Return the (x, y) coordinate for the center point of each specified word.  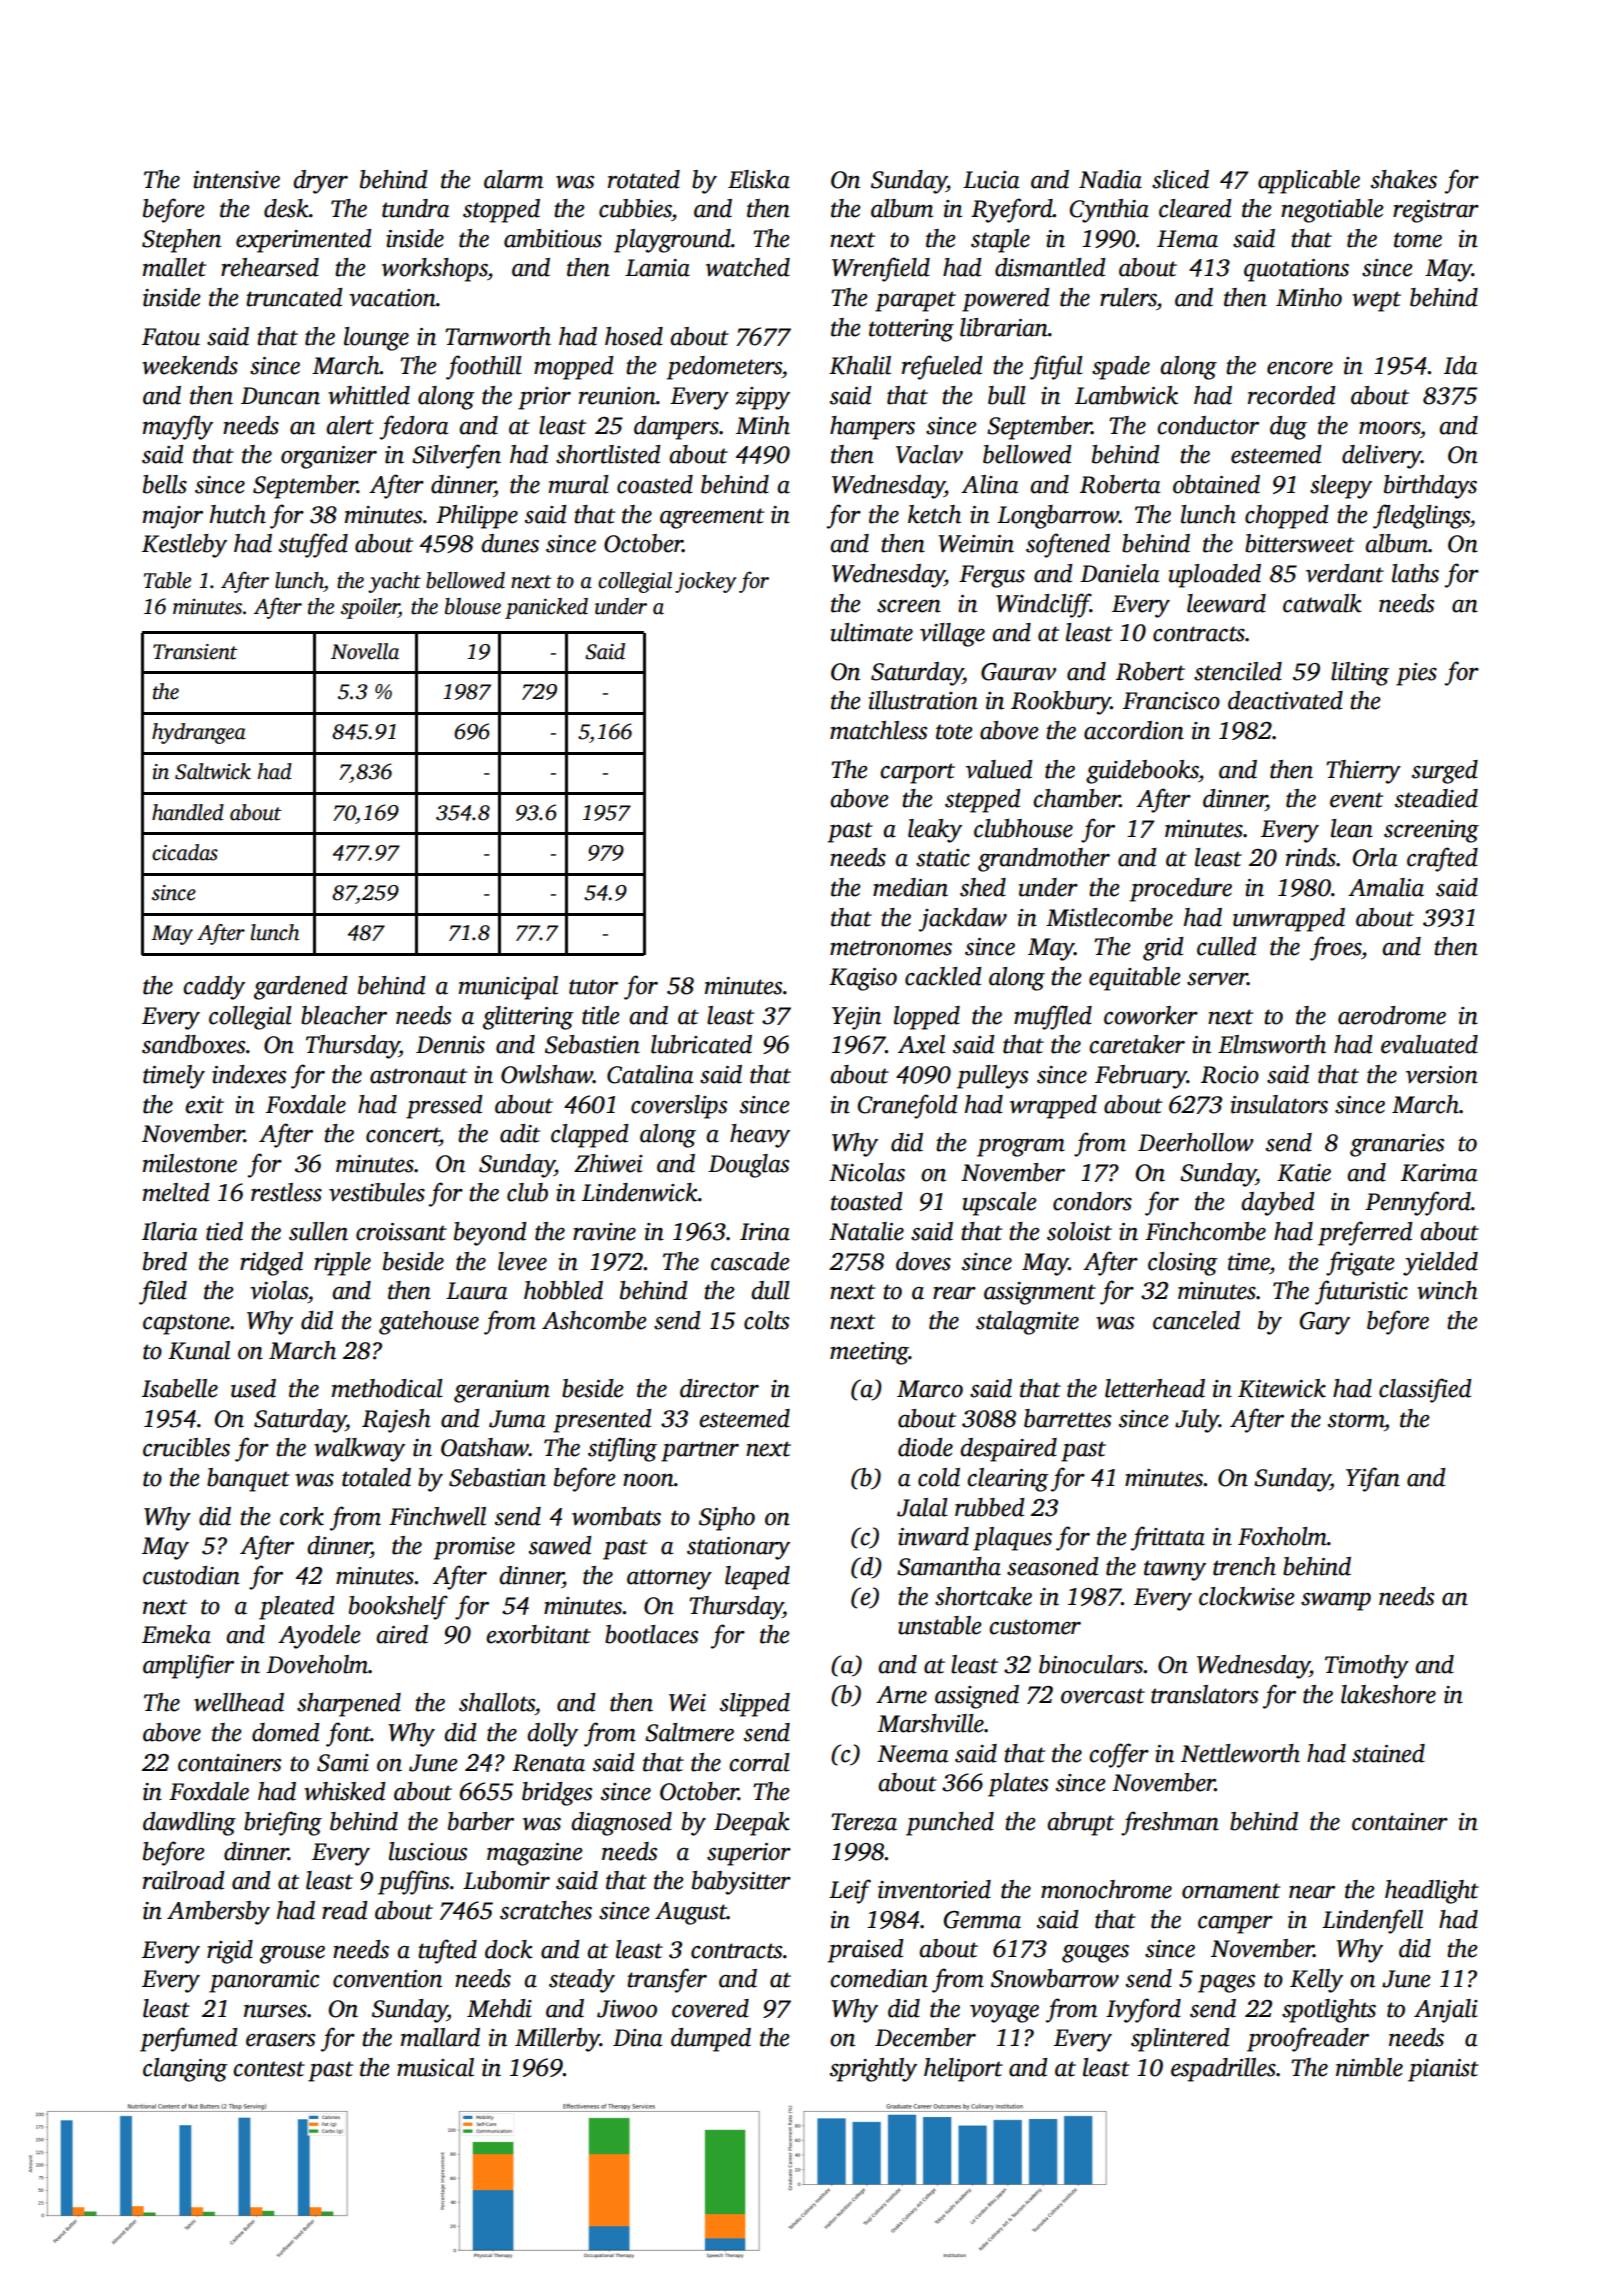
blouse (473, 606)
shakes (1404, 179)
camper (1235, 1925)
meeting (869, 1353)
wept (1376, 301)
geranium (502, 1391)
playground (672, 241)
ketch (934, 514)
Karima (1439, 1173)
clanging (185, 2070)
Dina (637, 2038)
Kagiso (863, 979)
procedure (1181, 890)
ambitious (553, 238)
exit (204, 1105)
